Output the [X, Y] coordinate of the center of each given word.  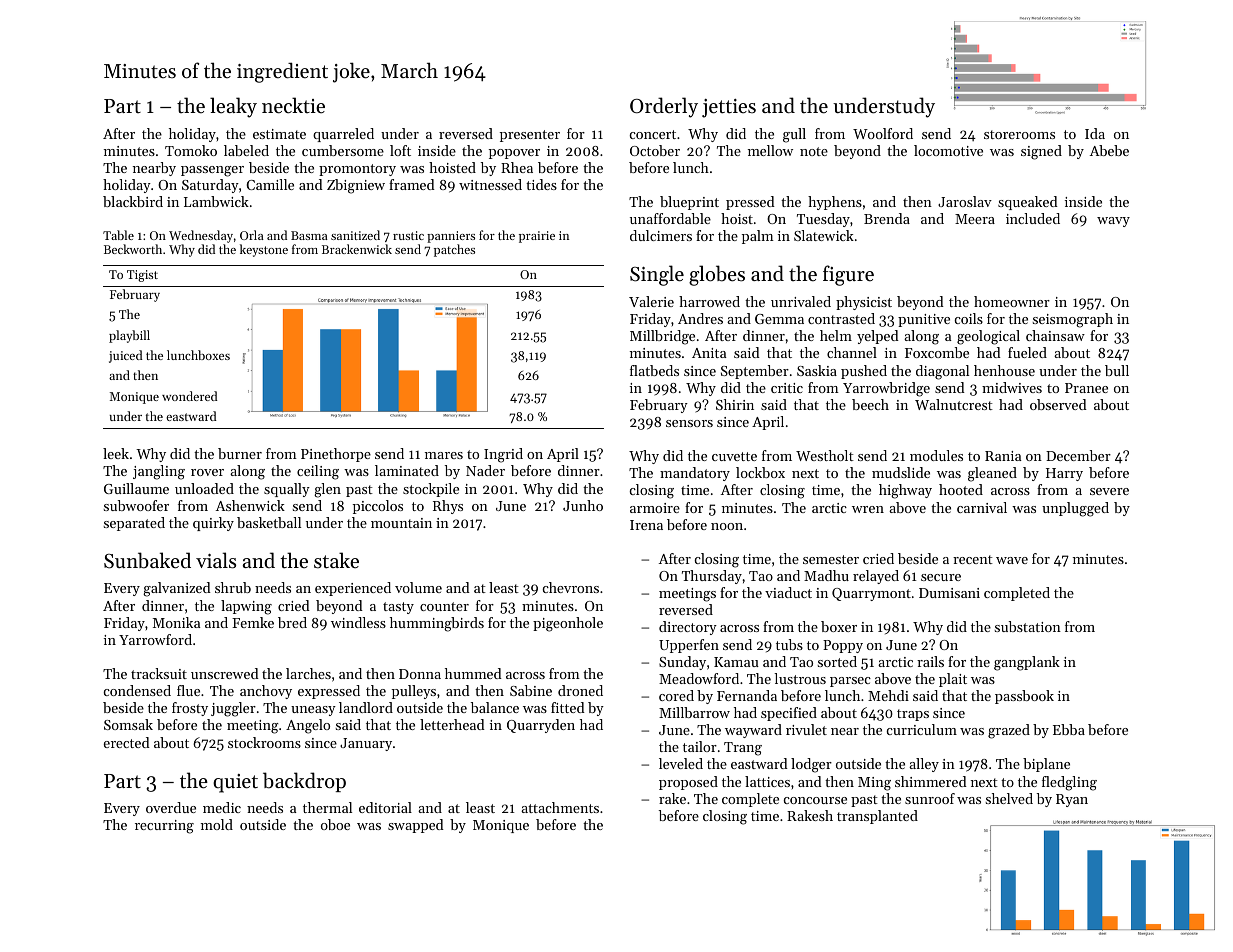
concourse [815, 800]
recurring [164, 827]
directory [688, 628]
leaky [233, 107]
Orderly [664, 107]
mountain [401, 523]
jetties [729, 108]
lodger [811, 765]
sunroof [930, 798]
